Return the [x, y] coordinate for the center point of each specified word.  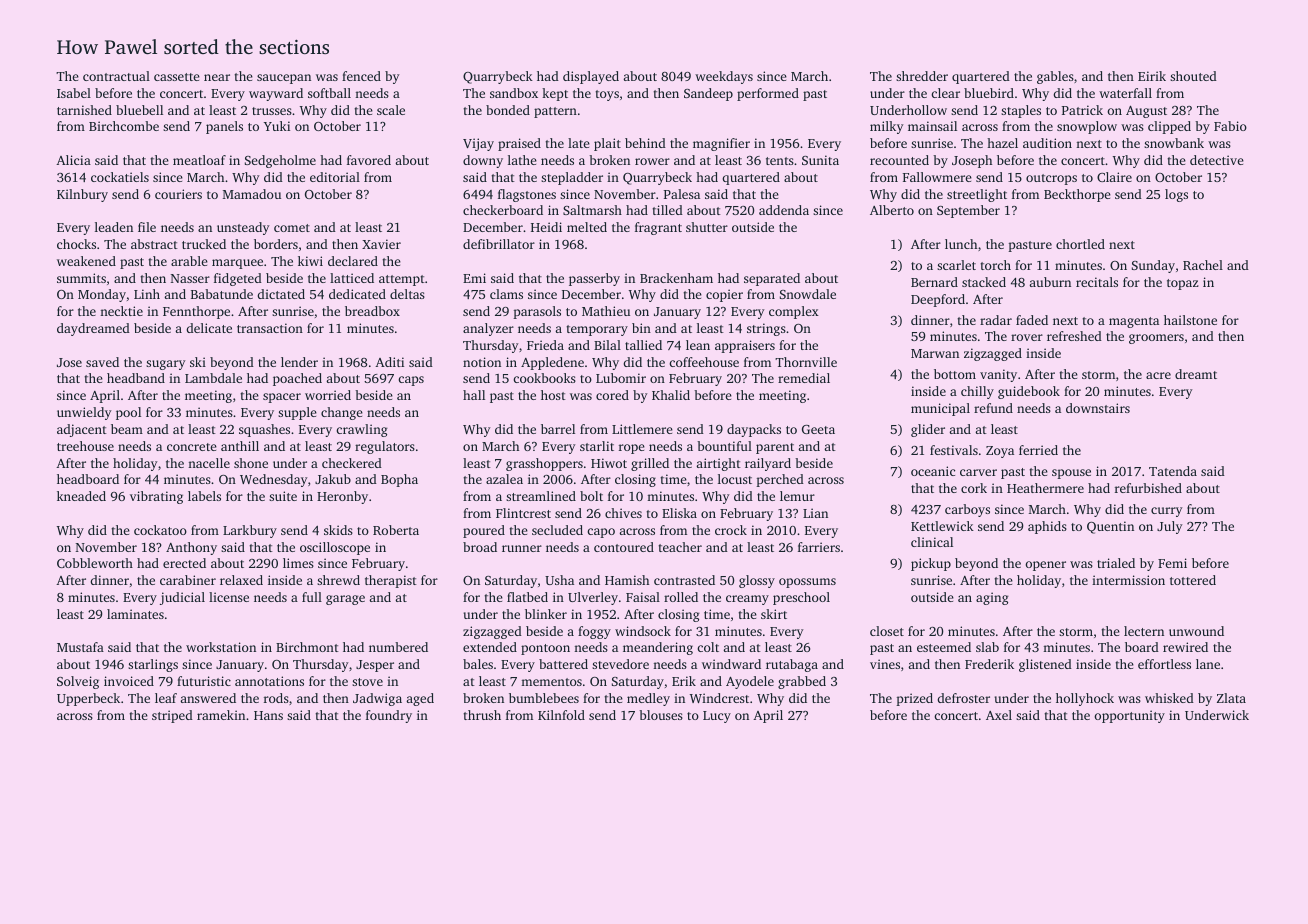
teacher [680, 547]
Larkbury [250, 531]
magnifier [721, 144]
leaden [114, 227]
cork [974, 488]
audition [1047, 143]
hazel [1002, 143]
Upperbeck [88, 699]
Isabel [74, 93]
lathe [522, 160]
